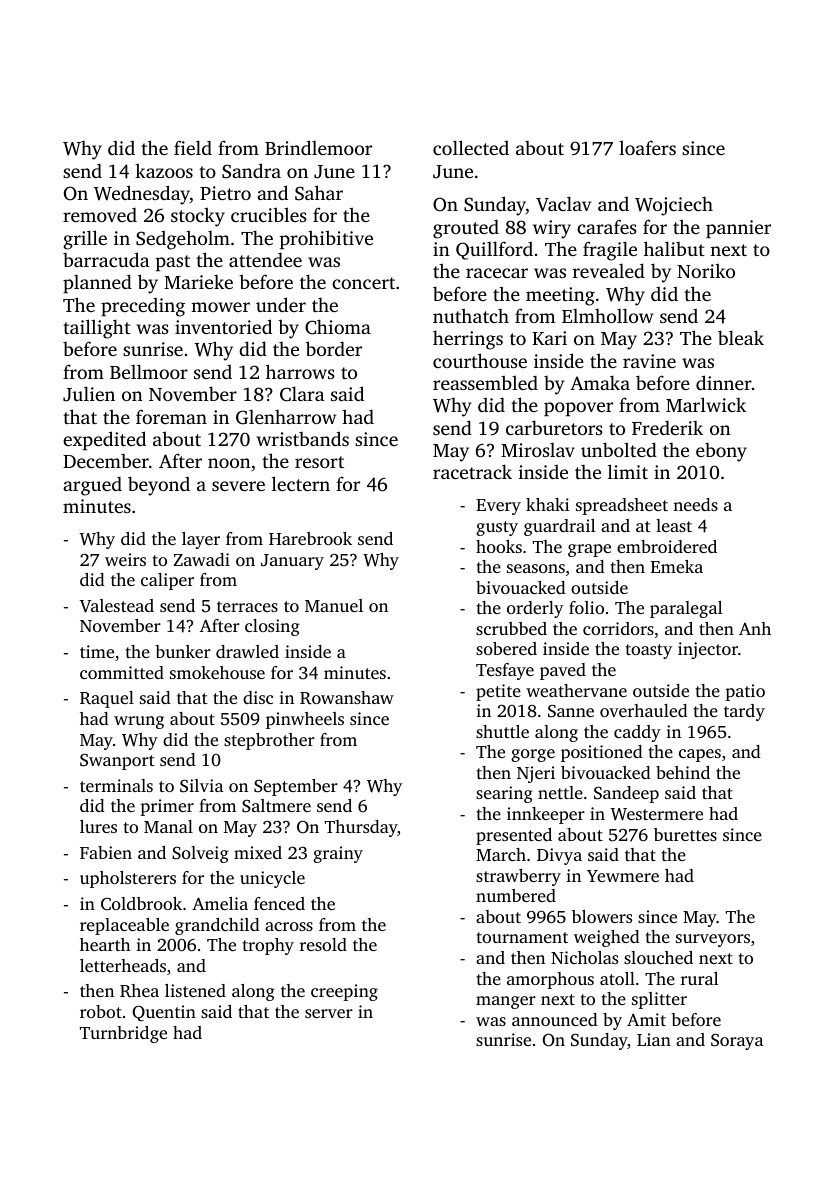 This screenshot has width=836, height=1187. I want to click on announced, so click(555, 1019).
